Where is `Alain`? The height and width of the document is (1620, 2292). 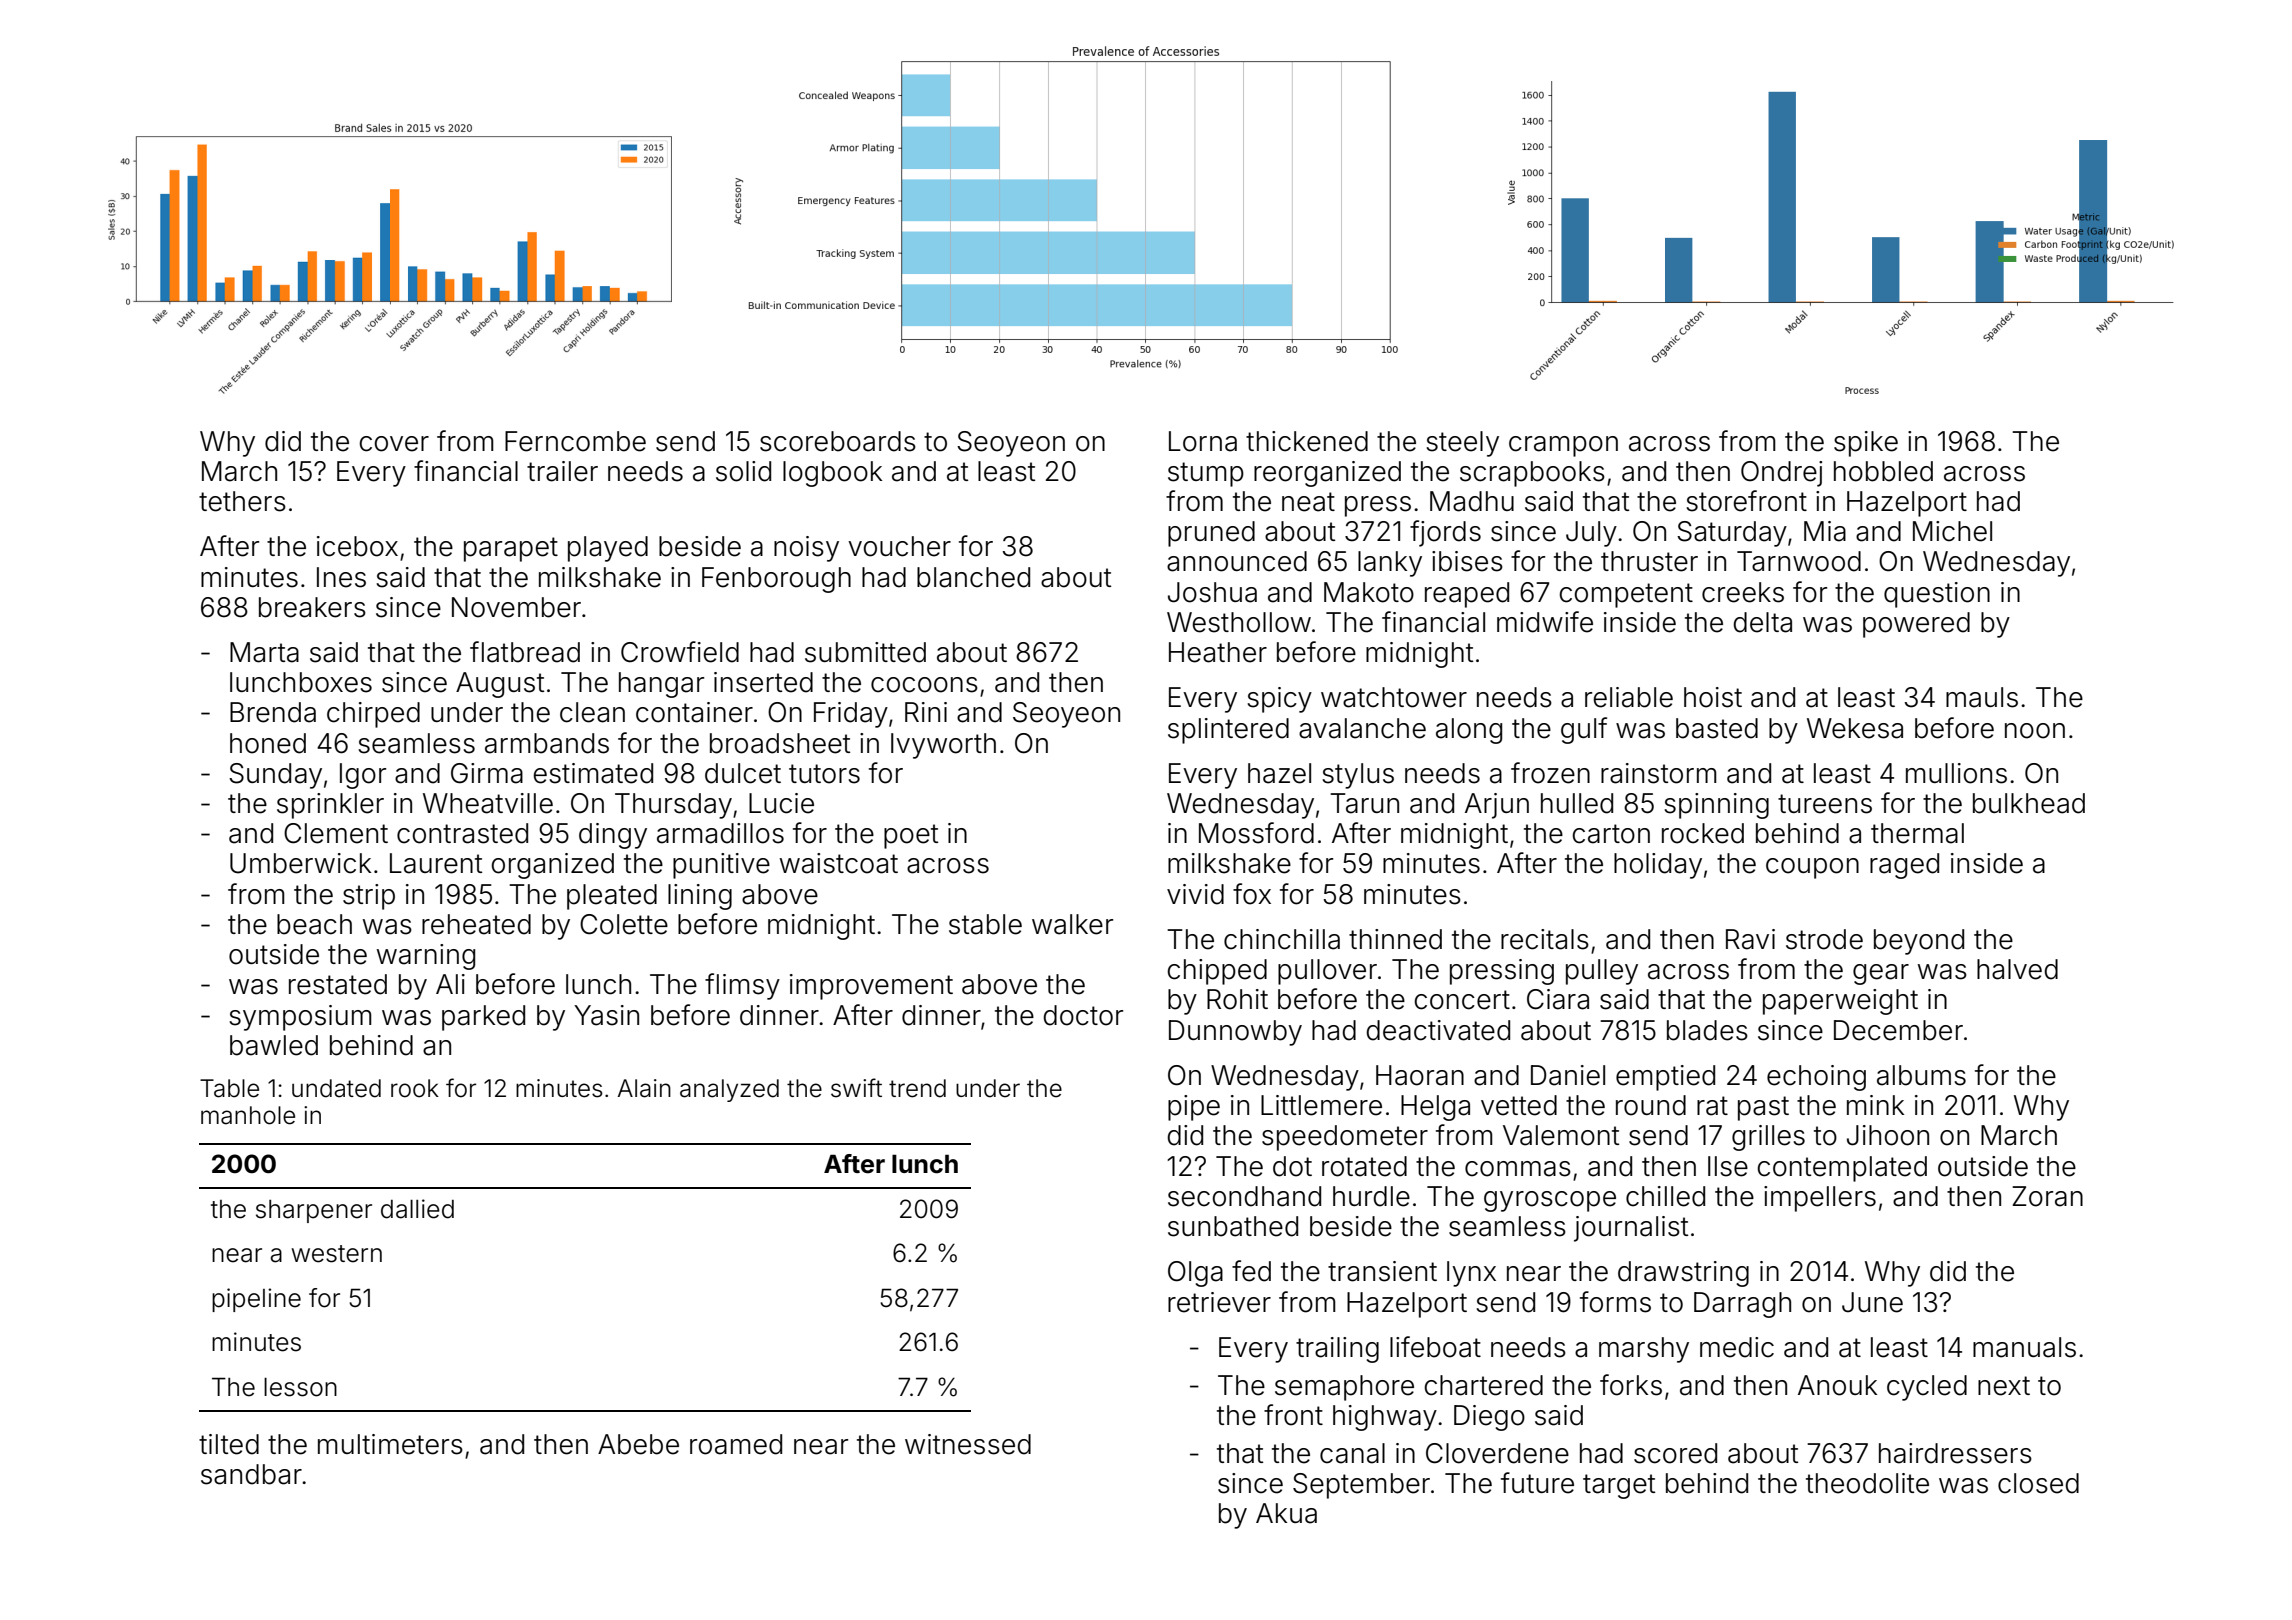
Alain is located at coordinates (644, 1088).
